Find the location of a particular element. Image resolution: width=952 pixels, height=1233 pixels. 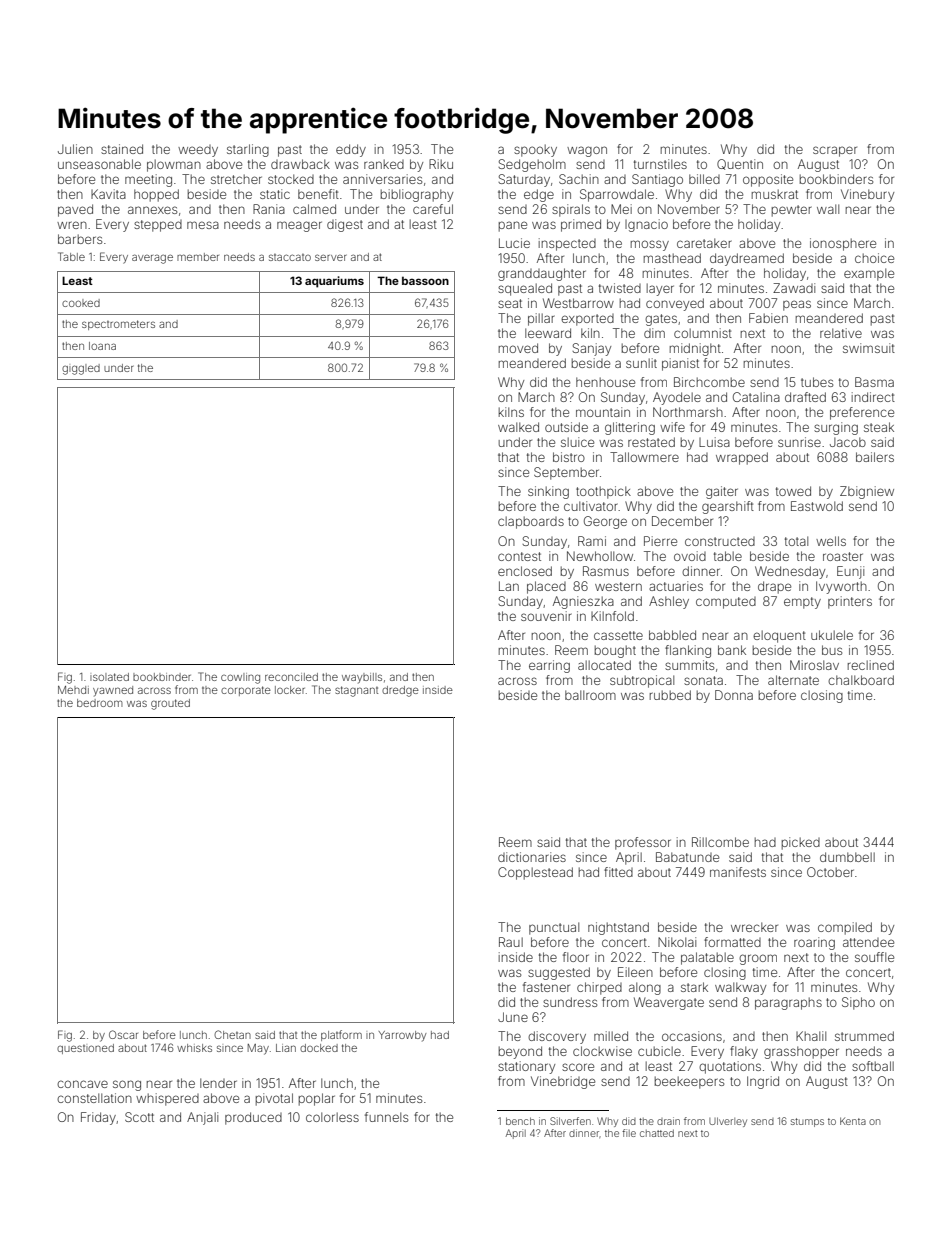

starling is located at coordinates (248, 150).
